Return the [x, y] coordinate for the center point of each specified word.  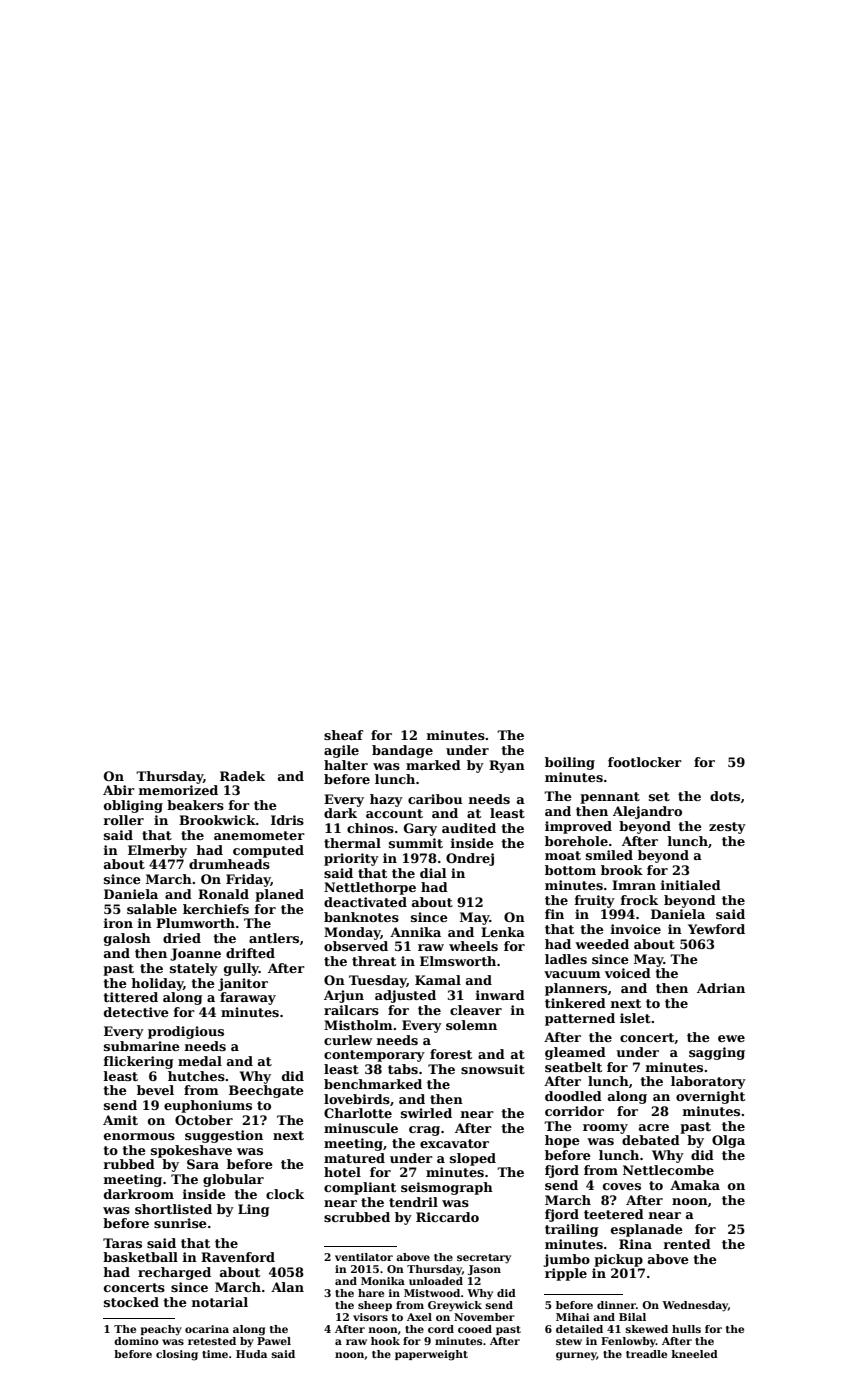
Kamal [438, 980]
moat [563, 855]
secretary [484, 1259]
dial [433, 873]
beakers [195, 805]
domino [136, 1341]
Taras [122, 1243]
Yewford [716, 929]
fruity [595, 901]
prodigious [186, 1032]
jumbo [566, 1260]
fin [554, 914]
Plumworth [195, 923]
